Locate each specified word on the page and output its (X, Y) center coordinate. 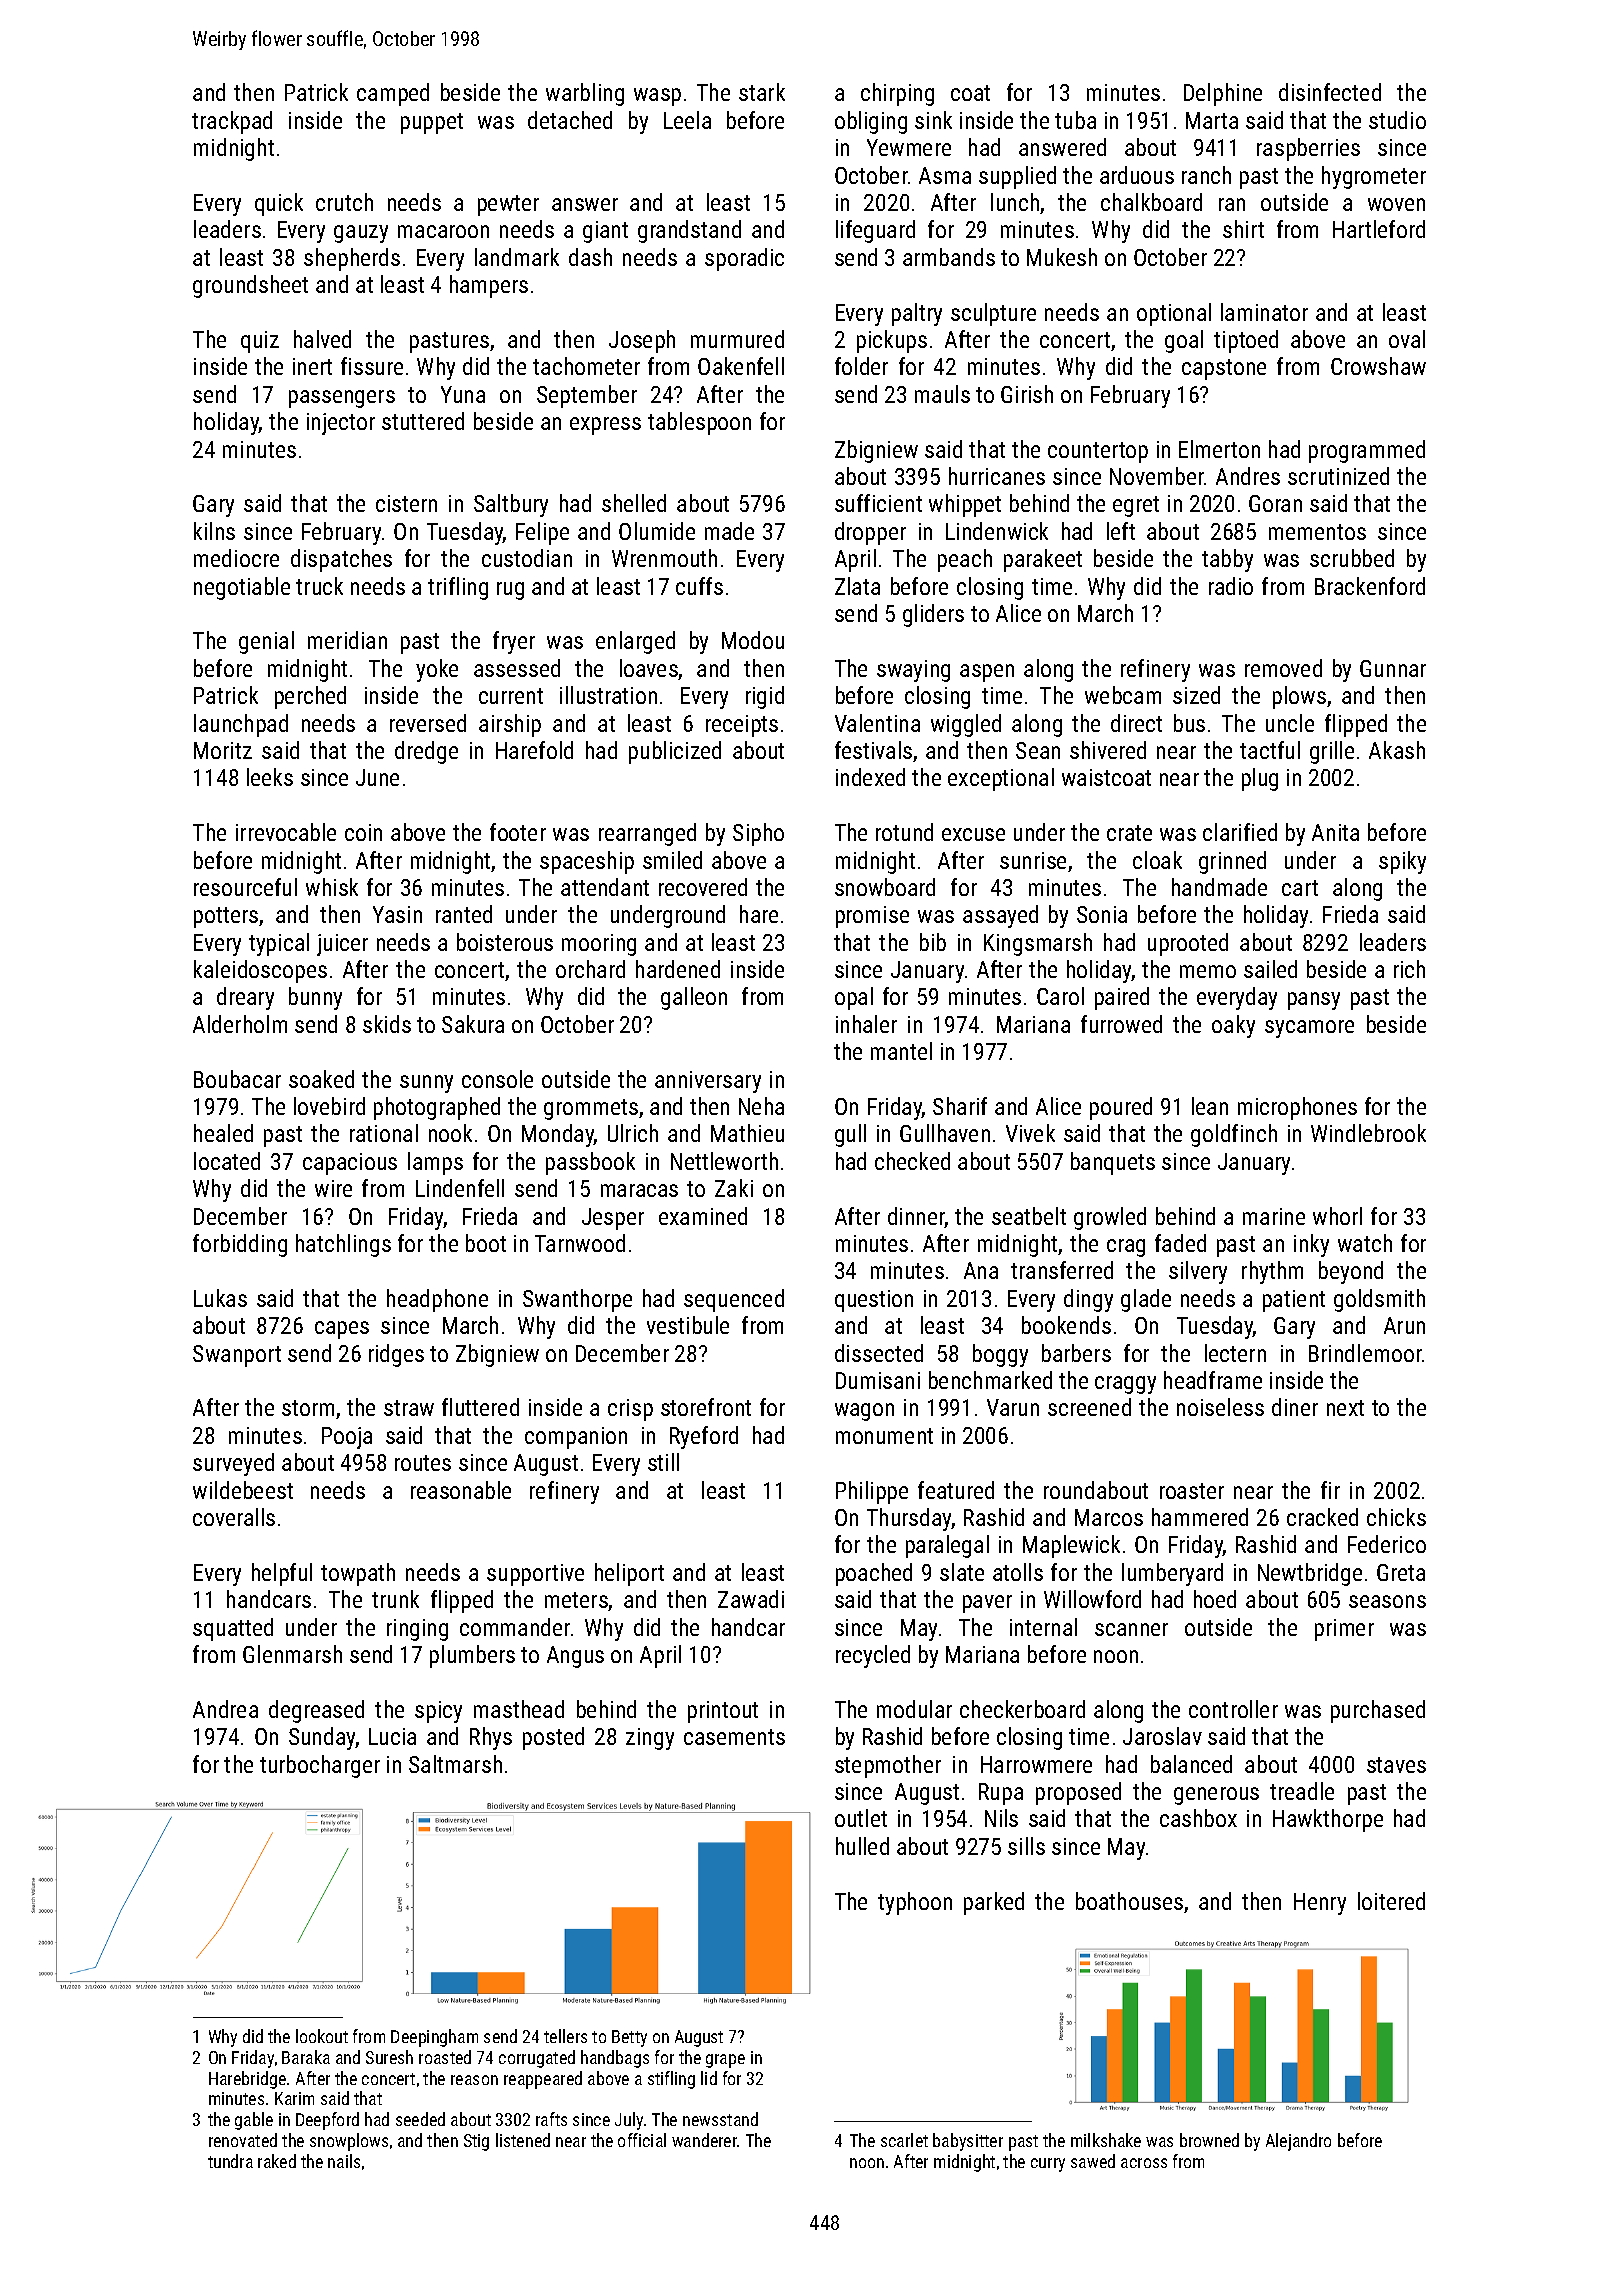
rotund (904, 832)
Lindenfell (460, 1188)
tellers (565, 2036)
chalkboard (1151, 202)
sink (933, 120)
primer (1344, 1630)
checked (912, 1161)
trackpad (232, 122)
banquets (1113, 1163)
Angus (575, 1657)
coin (363, 832)
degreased (316, 1711)
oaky (1233, 1026)
